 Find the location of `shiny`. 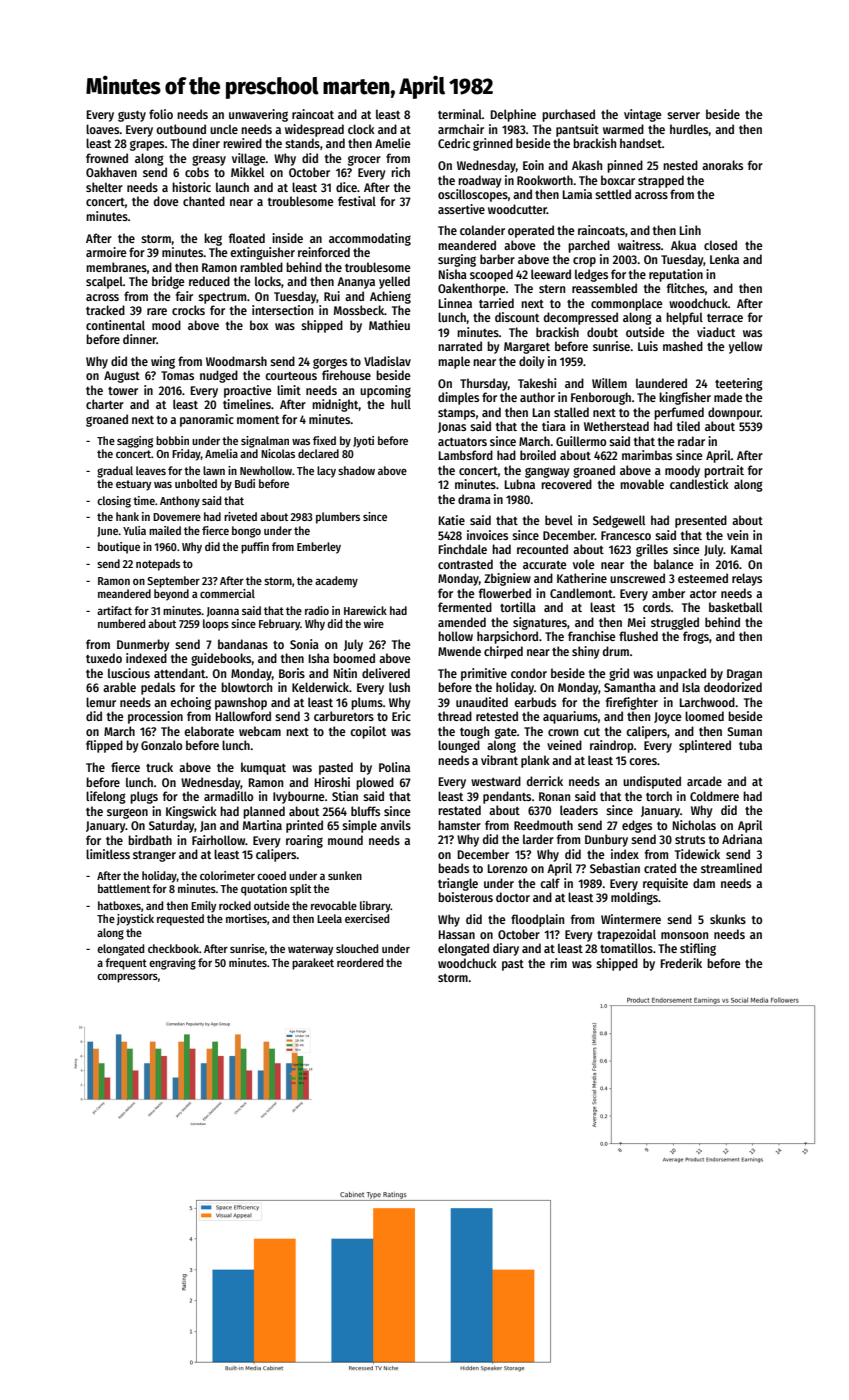

shiny is located at coordinates (586, 652).
